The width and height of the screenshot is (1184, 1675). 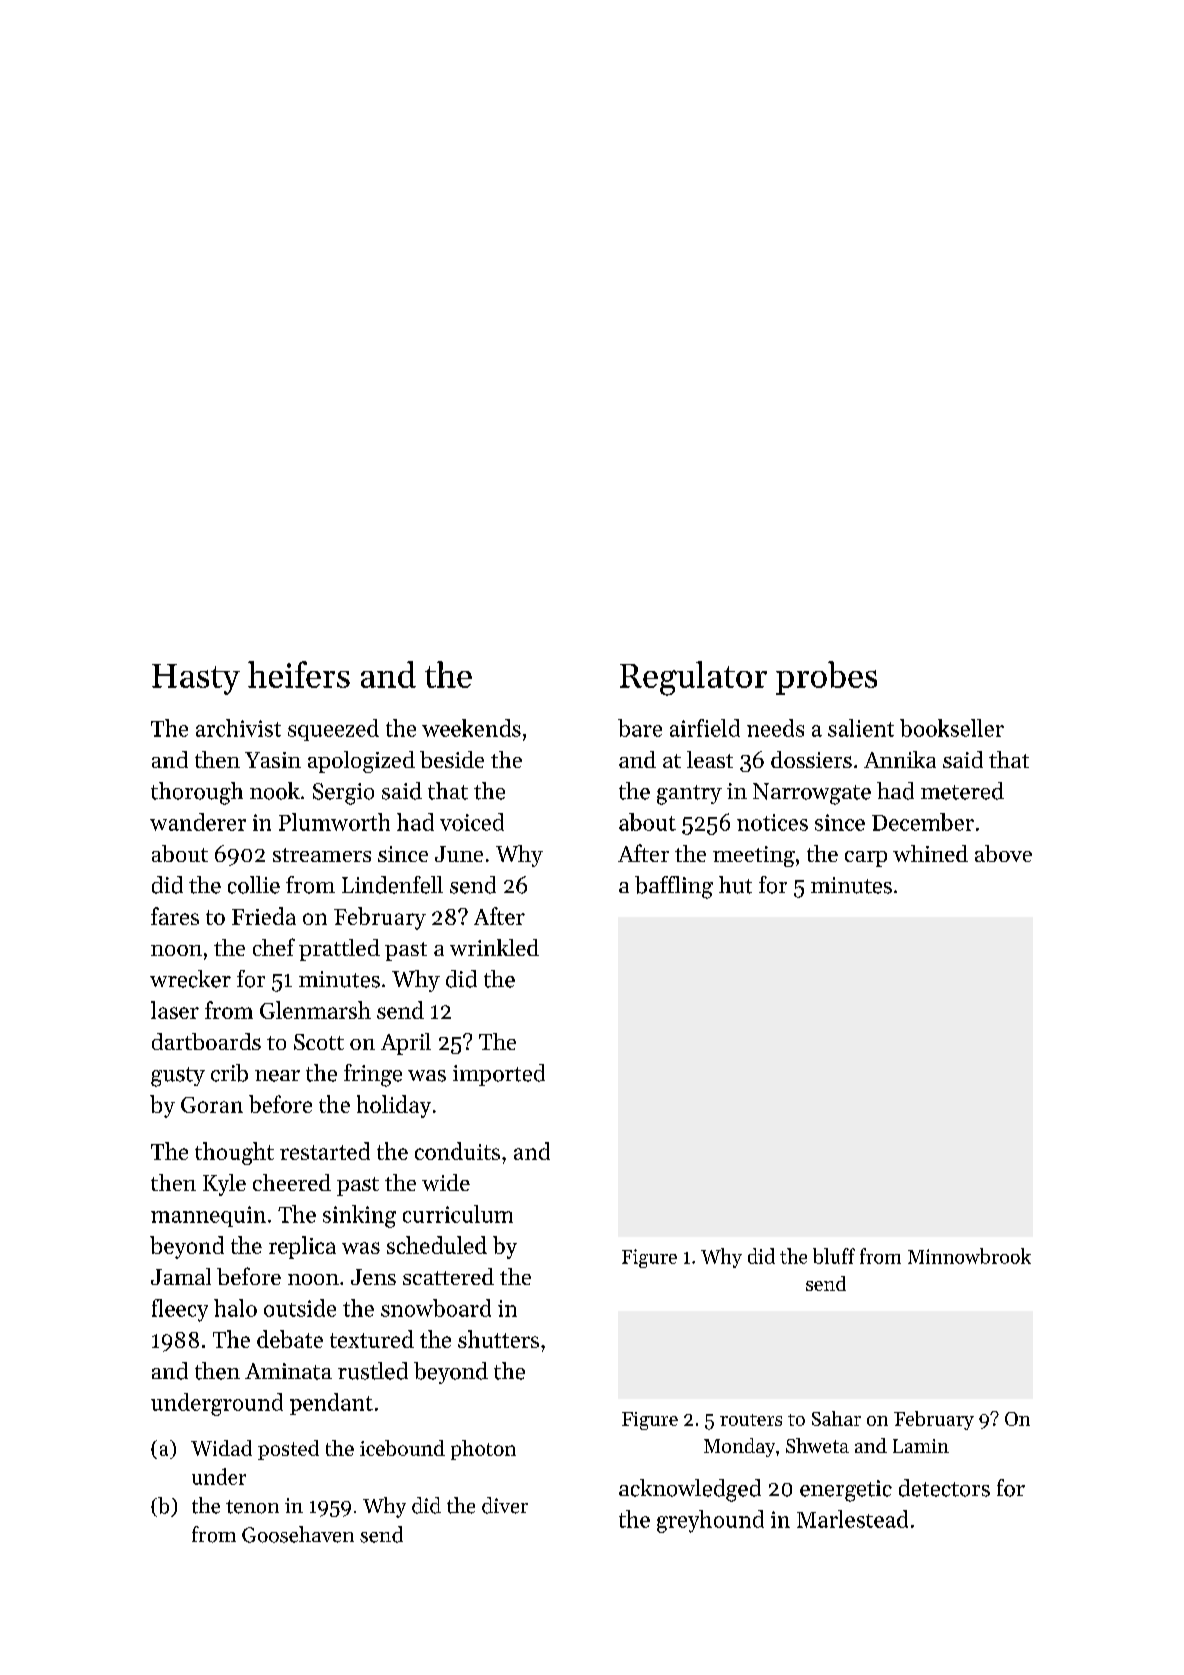 What do you see at coordinates (852, 1519) in the screenshot?
I see `Marlestead` at bounding box center [852, 1519].
